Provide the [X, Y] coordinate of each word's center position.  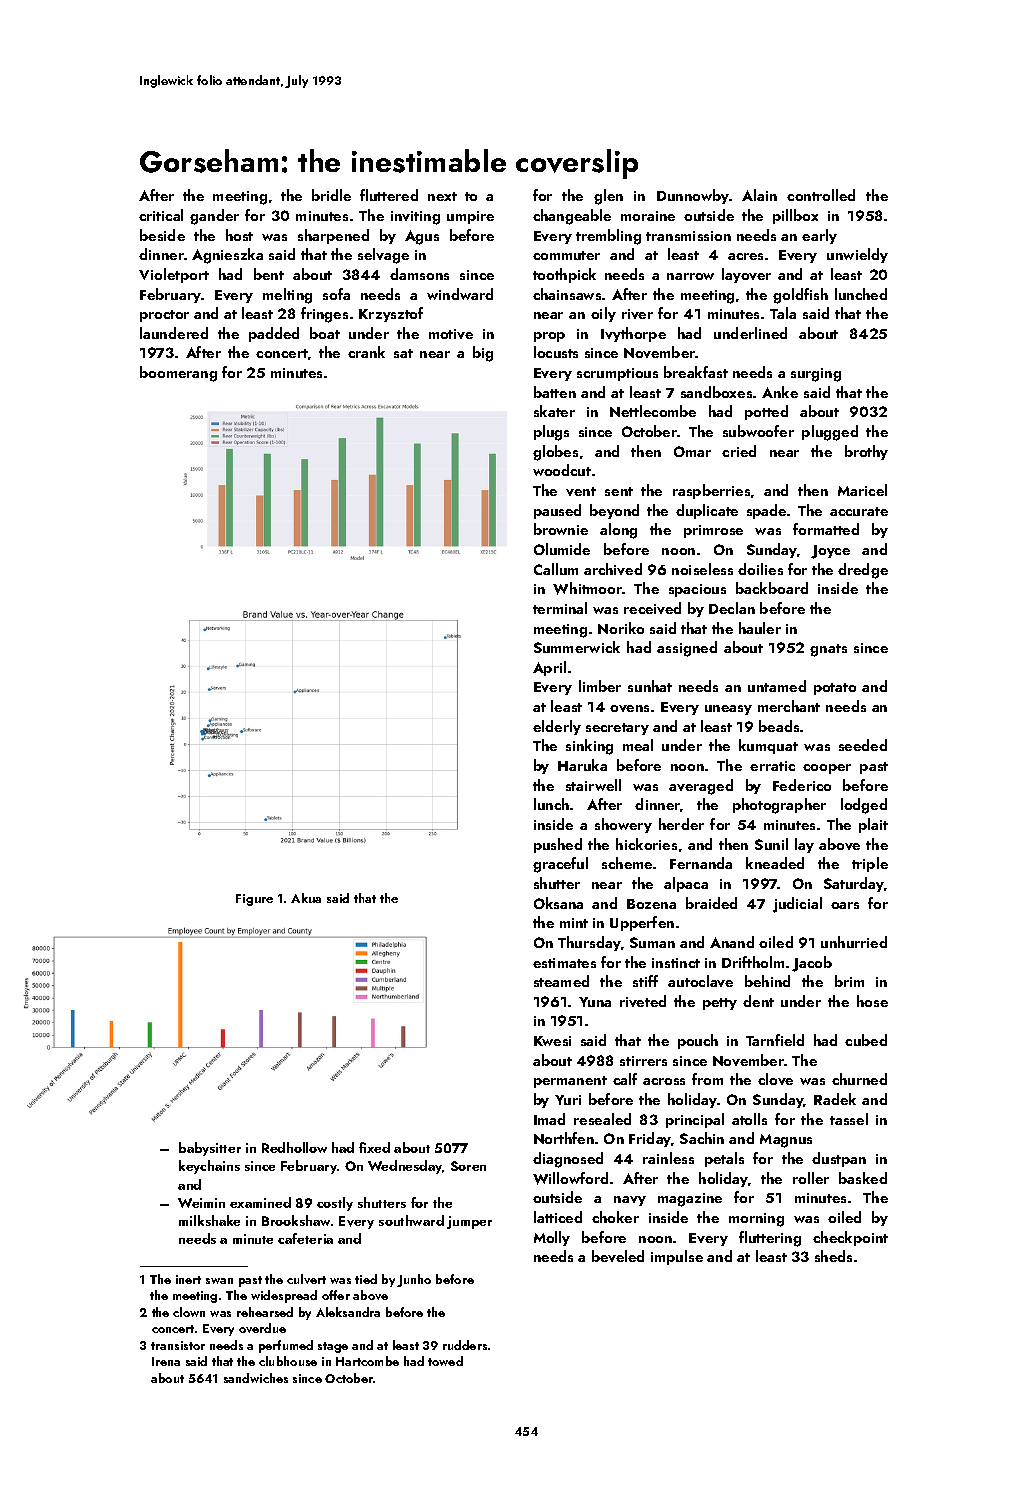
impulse [677, 1257]
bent [269, 274]
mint [574, 923]
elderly [557, 727]
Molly [552, 1238]
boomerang [178, 374]
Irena [166, 1361]
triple [870, 864]
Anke [780, 392]
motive [451, 334]
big [483, 354]
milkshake [209, 1220]
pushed [558, 845]
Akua [306, 898]
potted [766, 412]
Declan [732, 608]
